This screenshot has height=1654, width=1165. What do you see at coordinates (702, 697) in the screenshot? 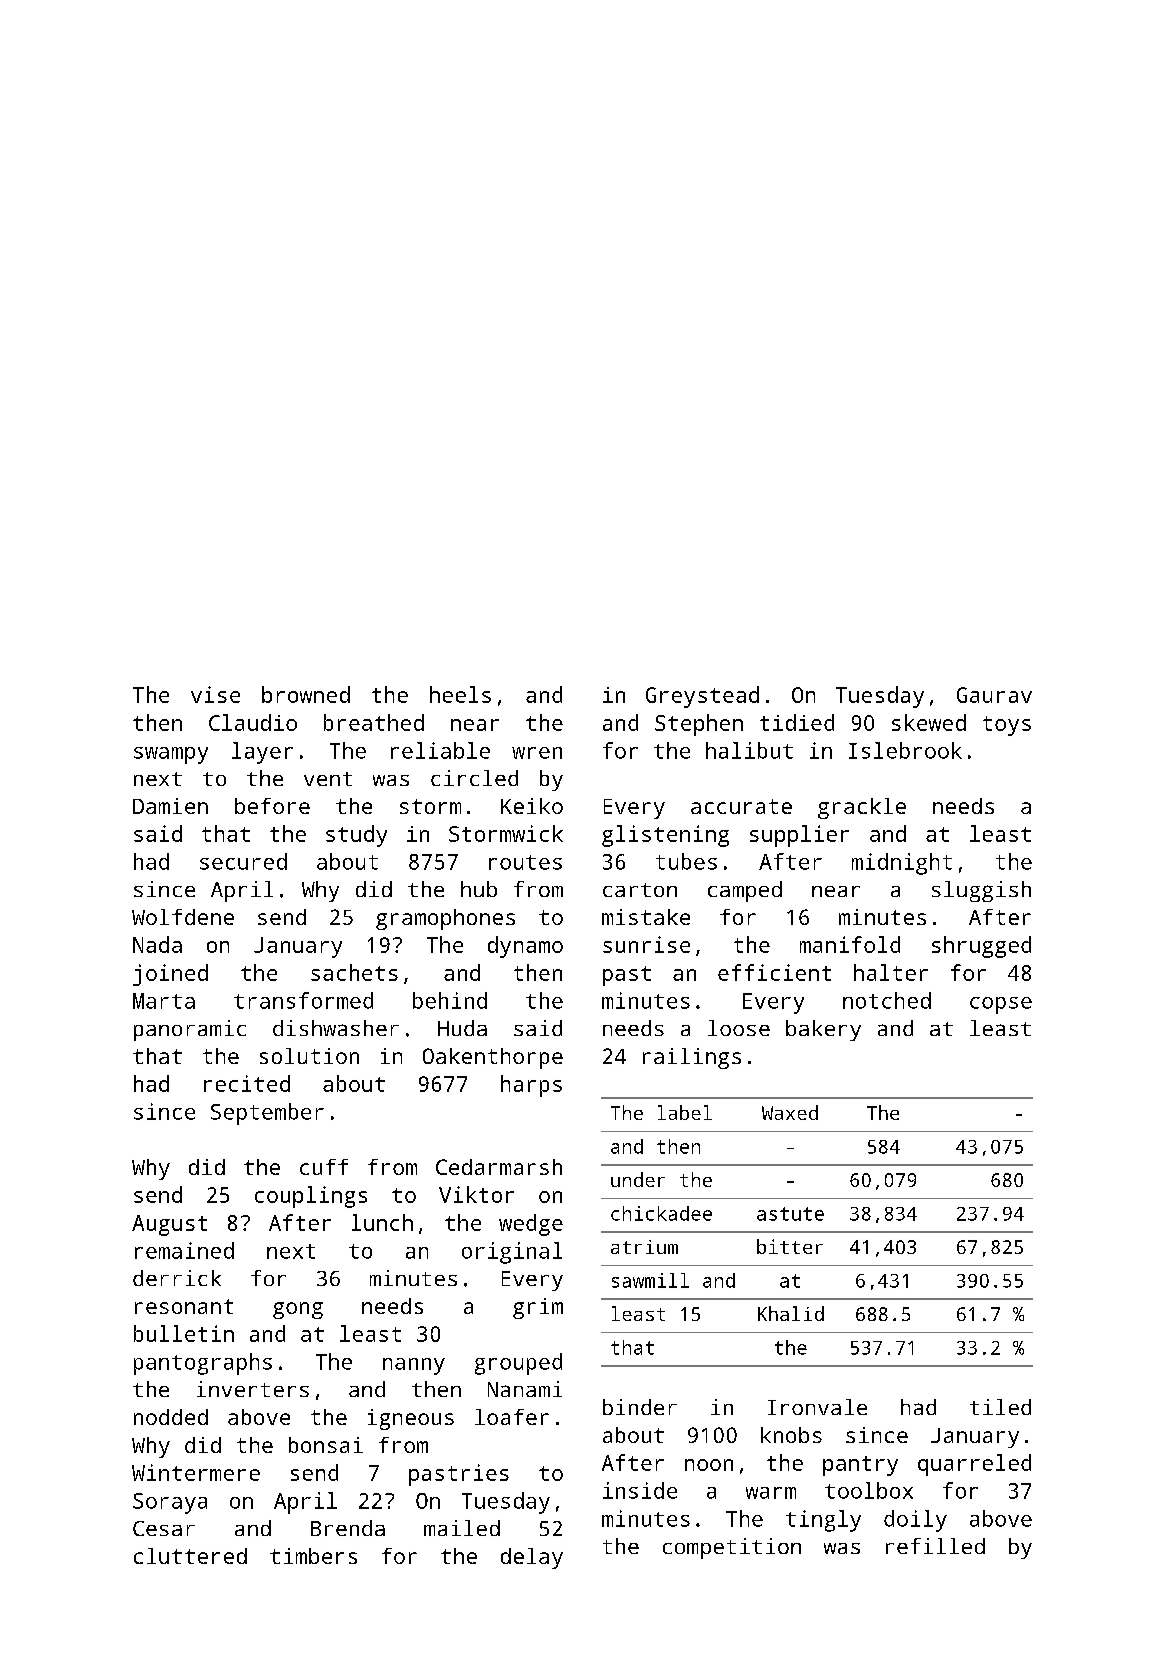
I see `Greystead` at bounding box center [702, 697].
